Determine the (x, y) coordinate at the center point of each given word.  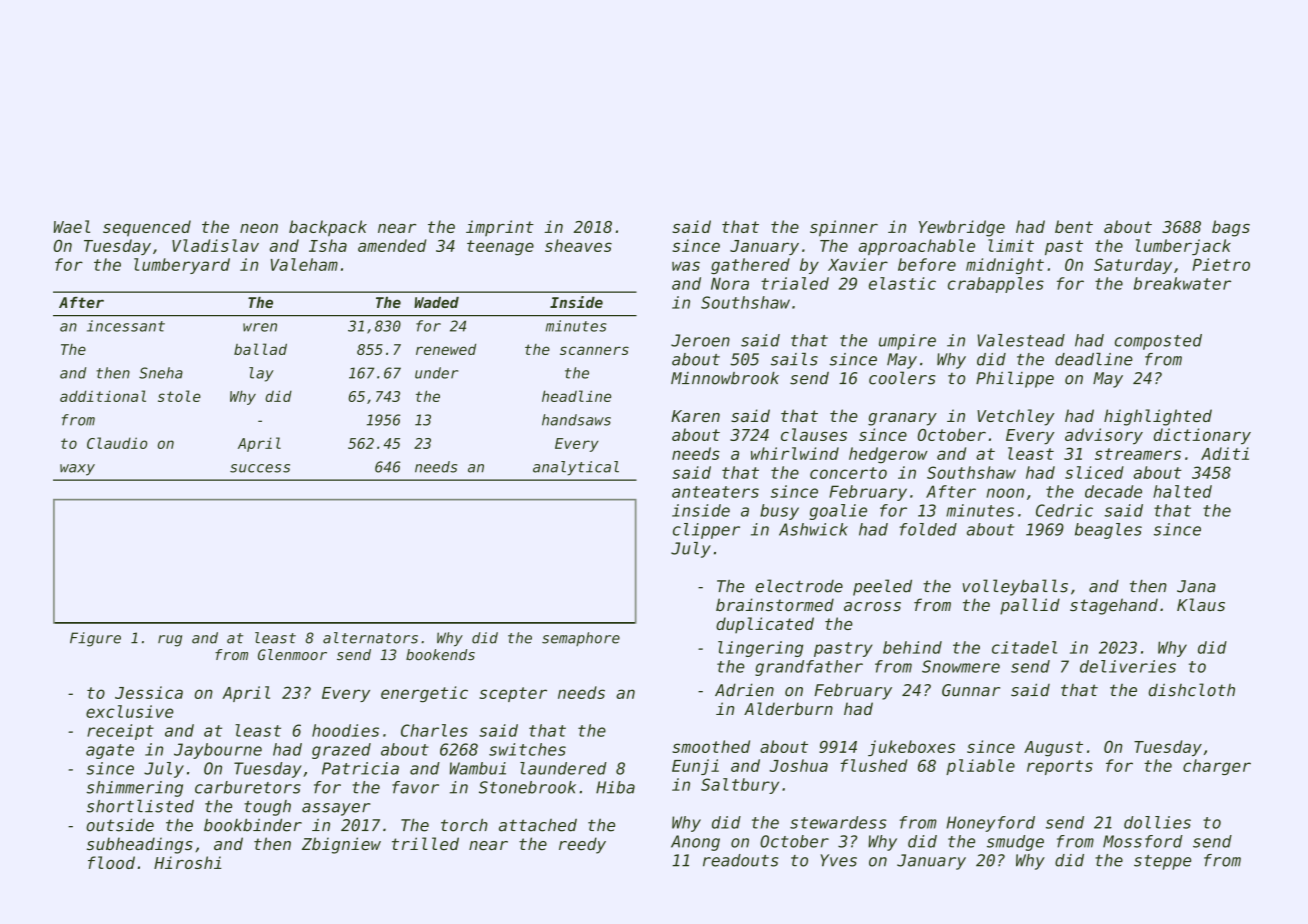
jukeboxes (911, 748)
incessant (126, 326)
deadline (1094, 359)
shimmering (135, 789)
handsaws (576, 420)
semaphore (581, 639)
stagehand (1114, 606)
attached (538, 825)
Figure (95, 639)
